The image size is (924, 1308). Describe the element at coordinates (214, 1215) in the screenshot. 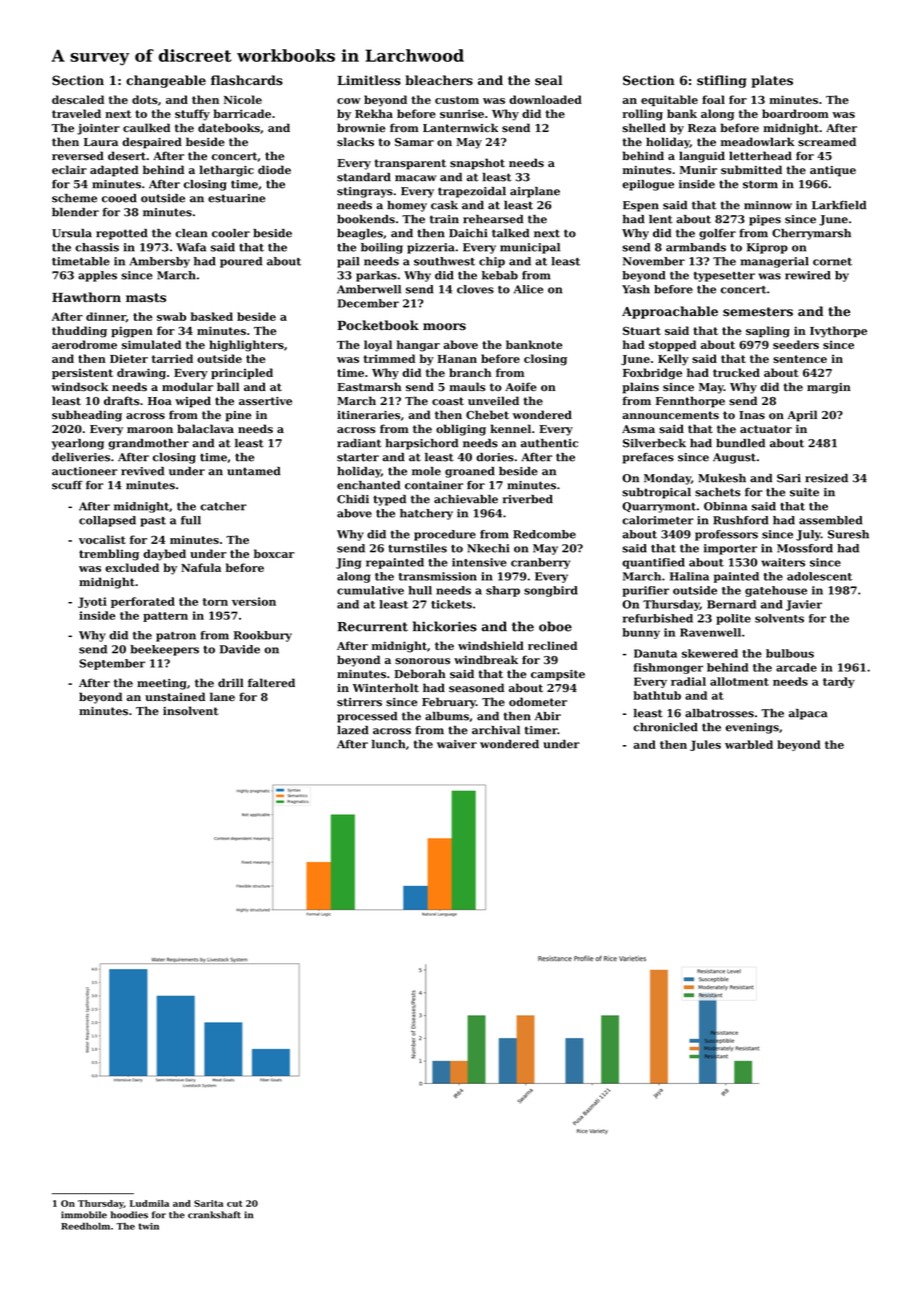

I see `crankshaft` at that location.
